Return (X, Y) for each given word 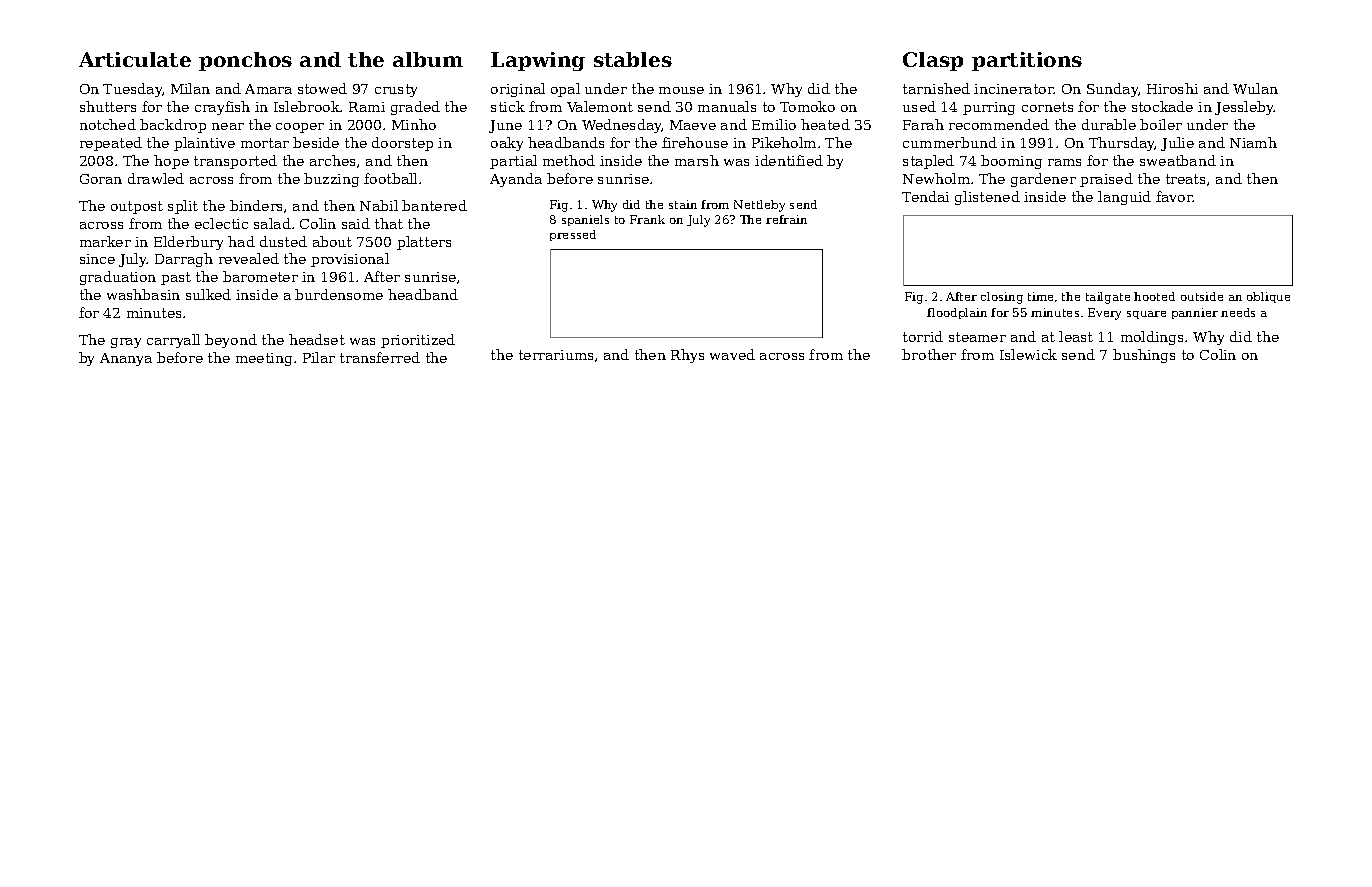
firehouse (695, 142)
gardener (1043, 180)
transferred (380, 357)
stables (633, 59)
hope (171, 162)
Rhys (687, 356)
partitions (1027, 61)
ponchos (245, 61)
